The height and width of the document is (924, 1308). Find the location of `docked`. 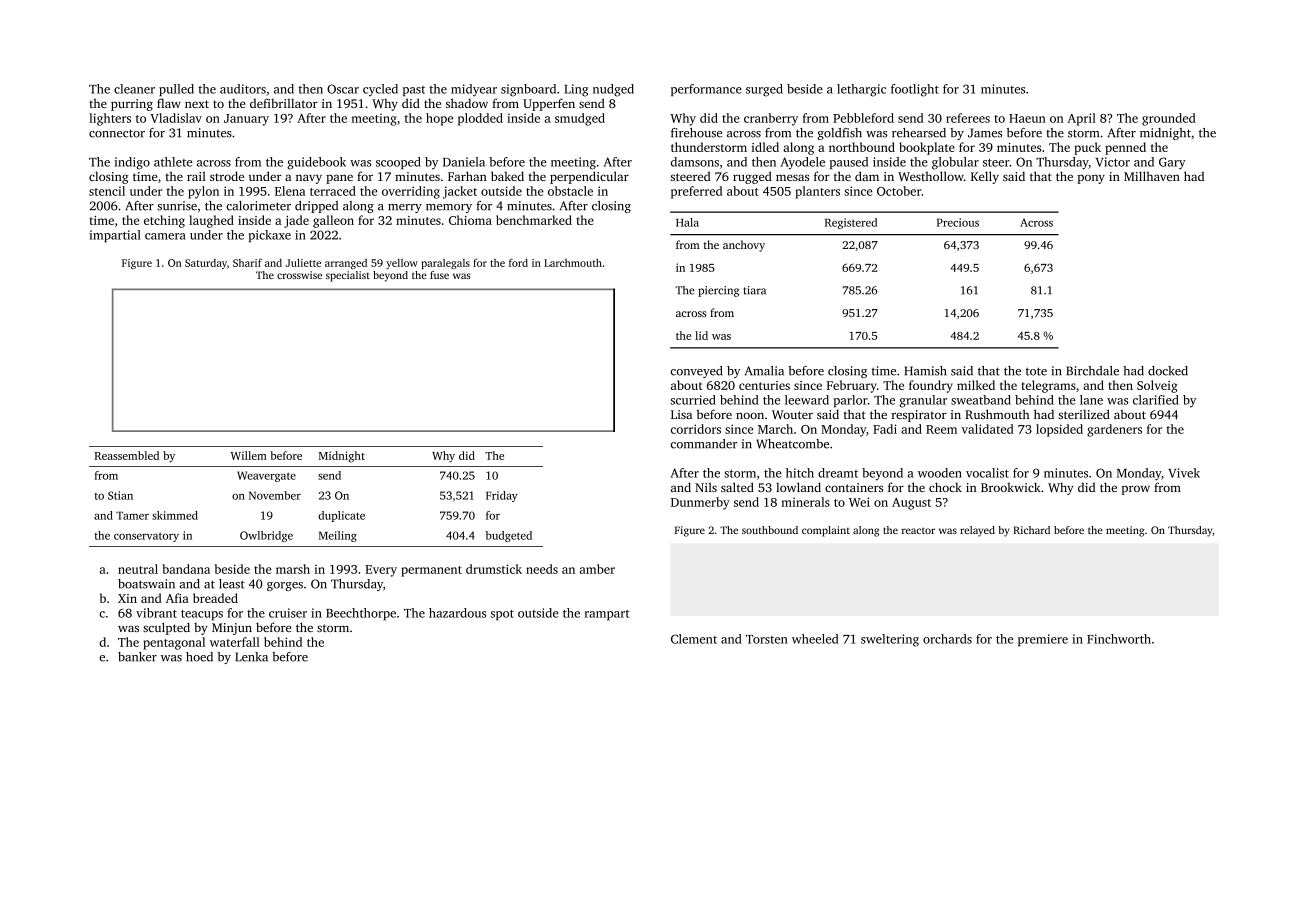

docked is located at coordinates (1168, 371).
